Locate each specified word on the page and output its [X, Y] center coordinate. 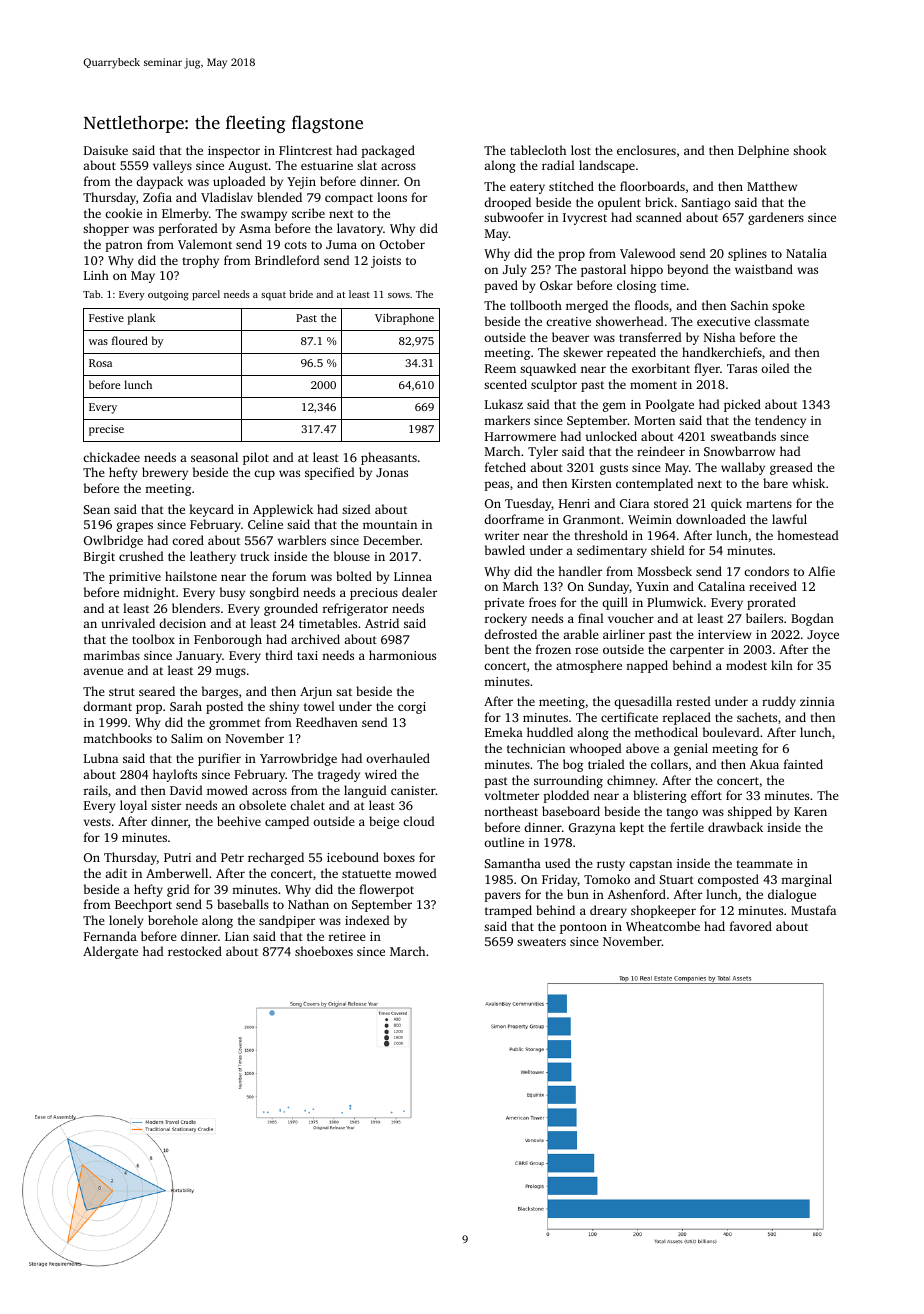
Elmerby [185, 214]
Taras [742, 368]
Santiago [706, 204]
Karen [810, 811]
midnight [149, 593]
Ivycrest [585, 219]
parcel [206, 295]
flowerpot [386, 890]
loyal [133, 806]
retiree [347, 936]
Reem [500, 368]
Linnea [413, 576]
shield [668, 550]
